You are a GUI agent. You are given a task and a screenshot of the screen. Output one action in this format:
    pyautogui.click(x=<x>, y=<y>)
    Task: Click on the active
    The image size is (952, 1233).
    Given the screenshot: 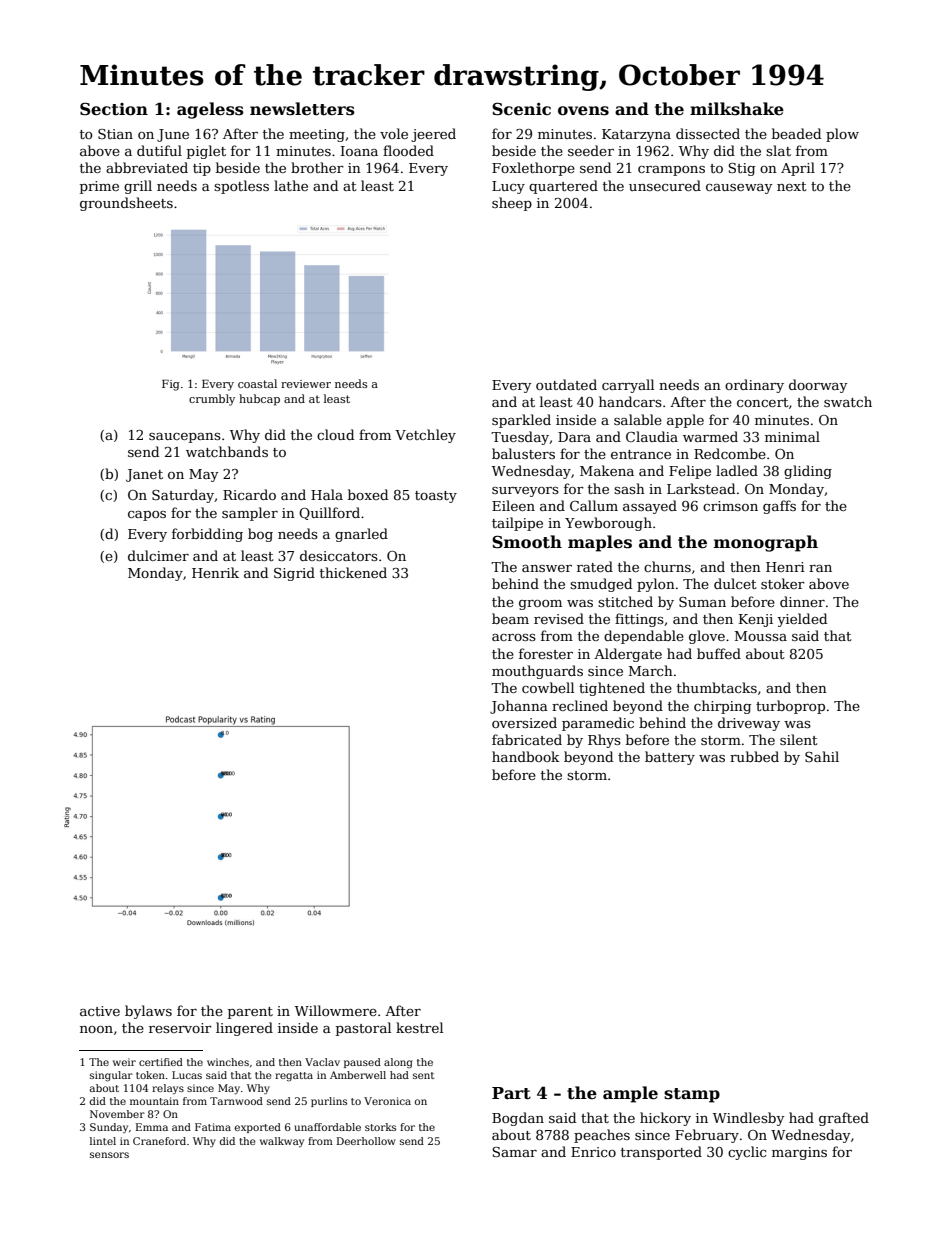 What is the action you would take?
    pyautogui.click(x=100, y=1011)
